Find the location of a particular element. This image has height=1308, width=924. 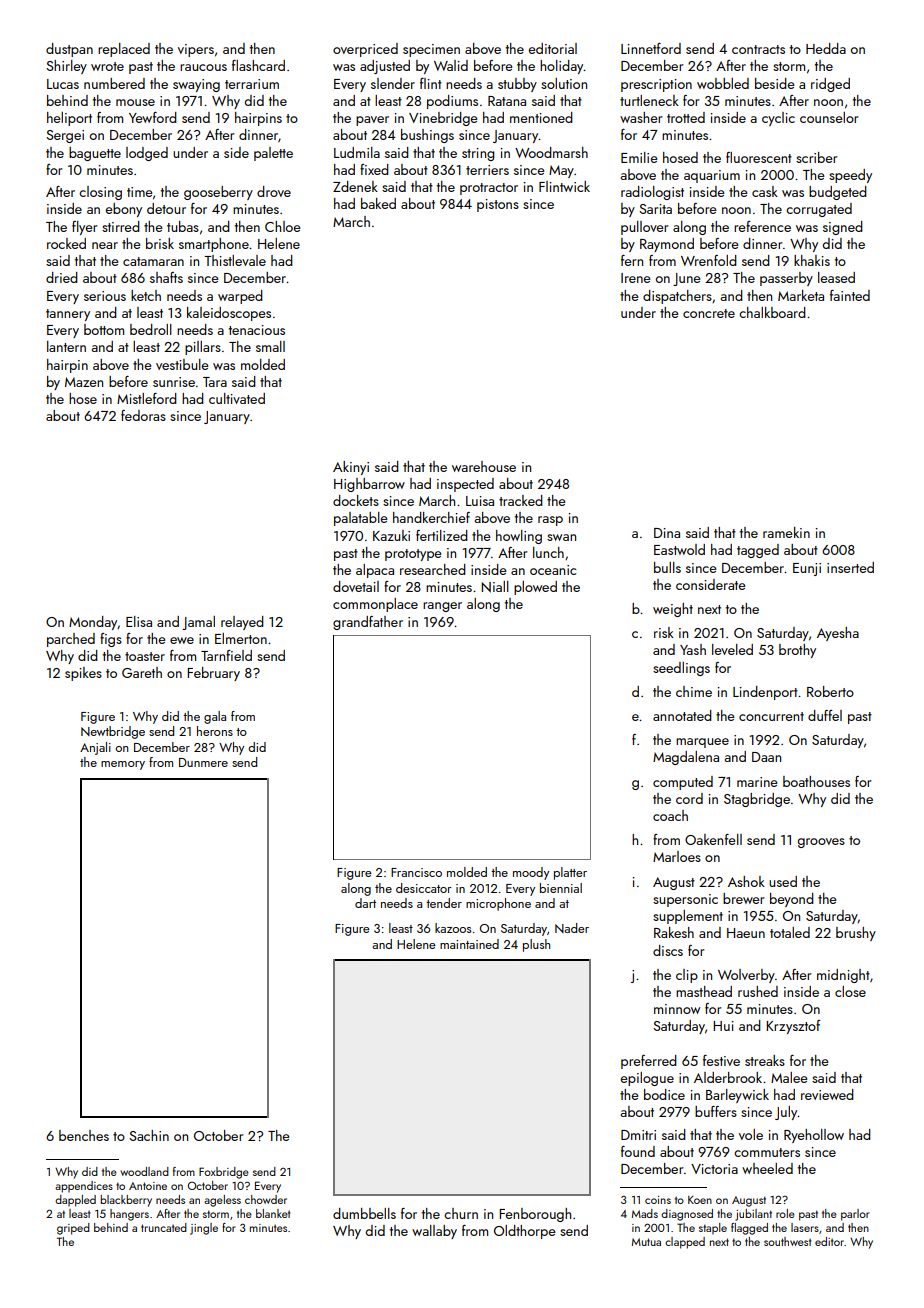

vipers is located at coordinates (196, 50).
